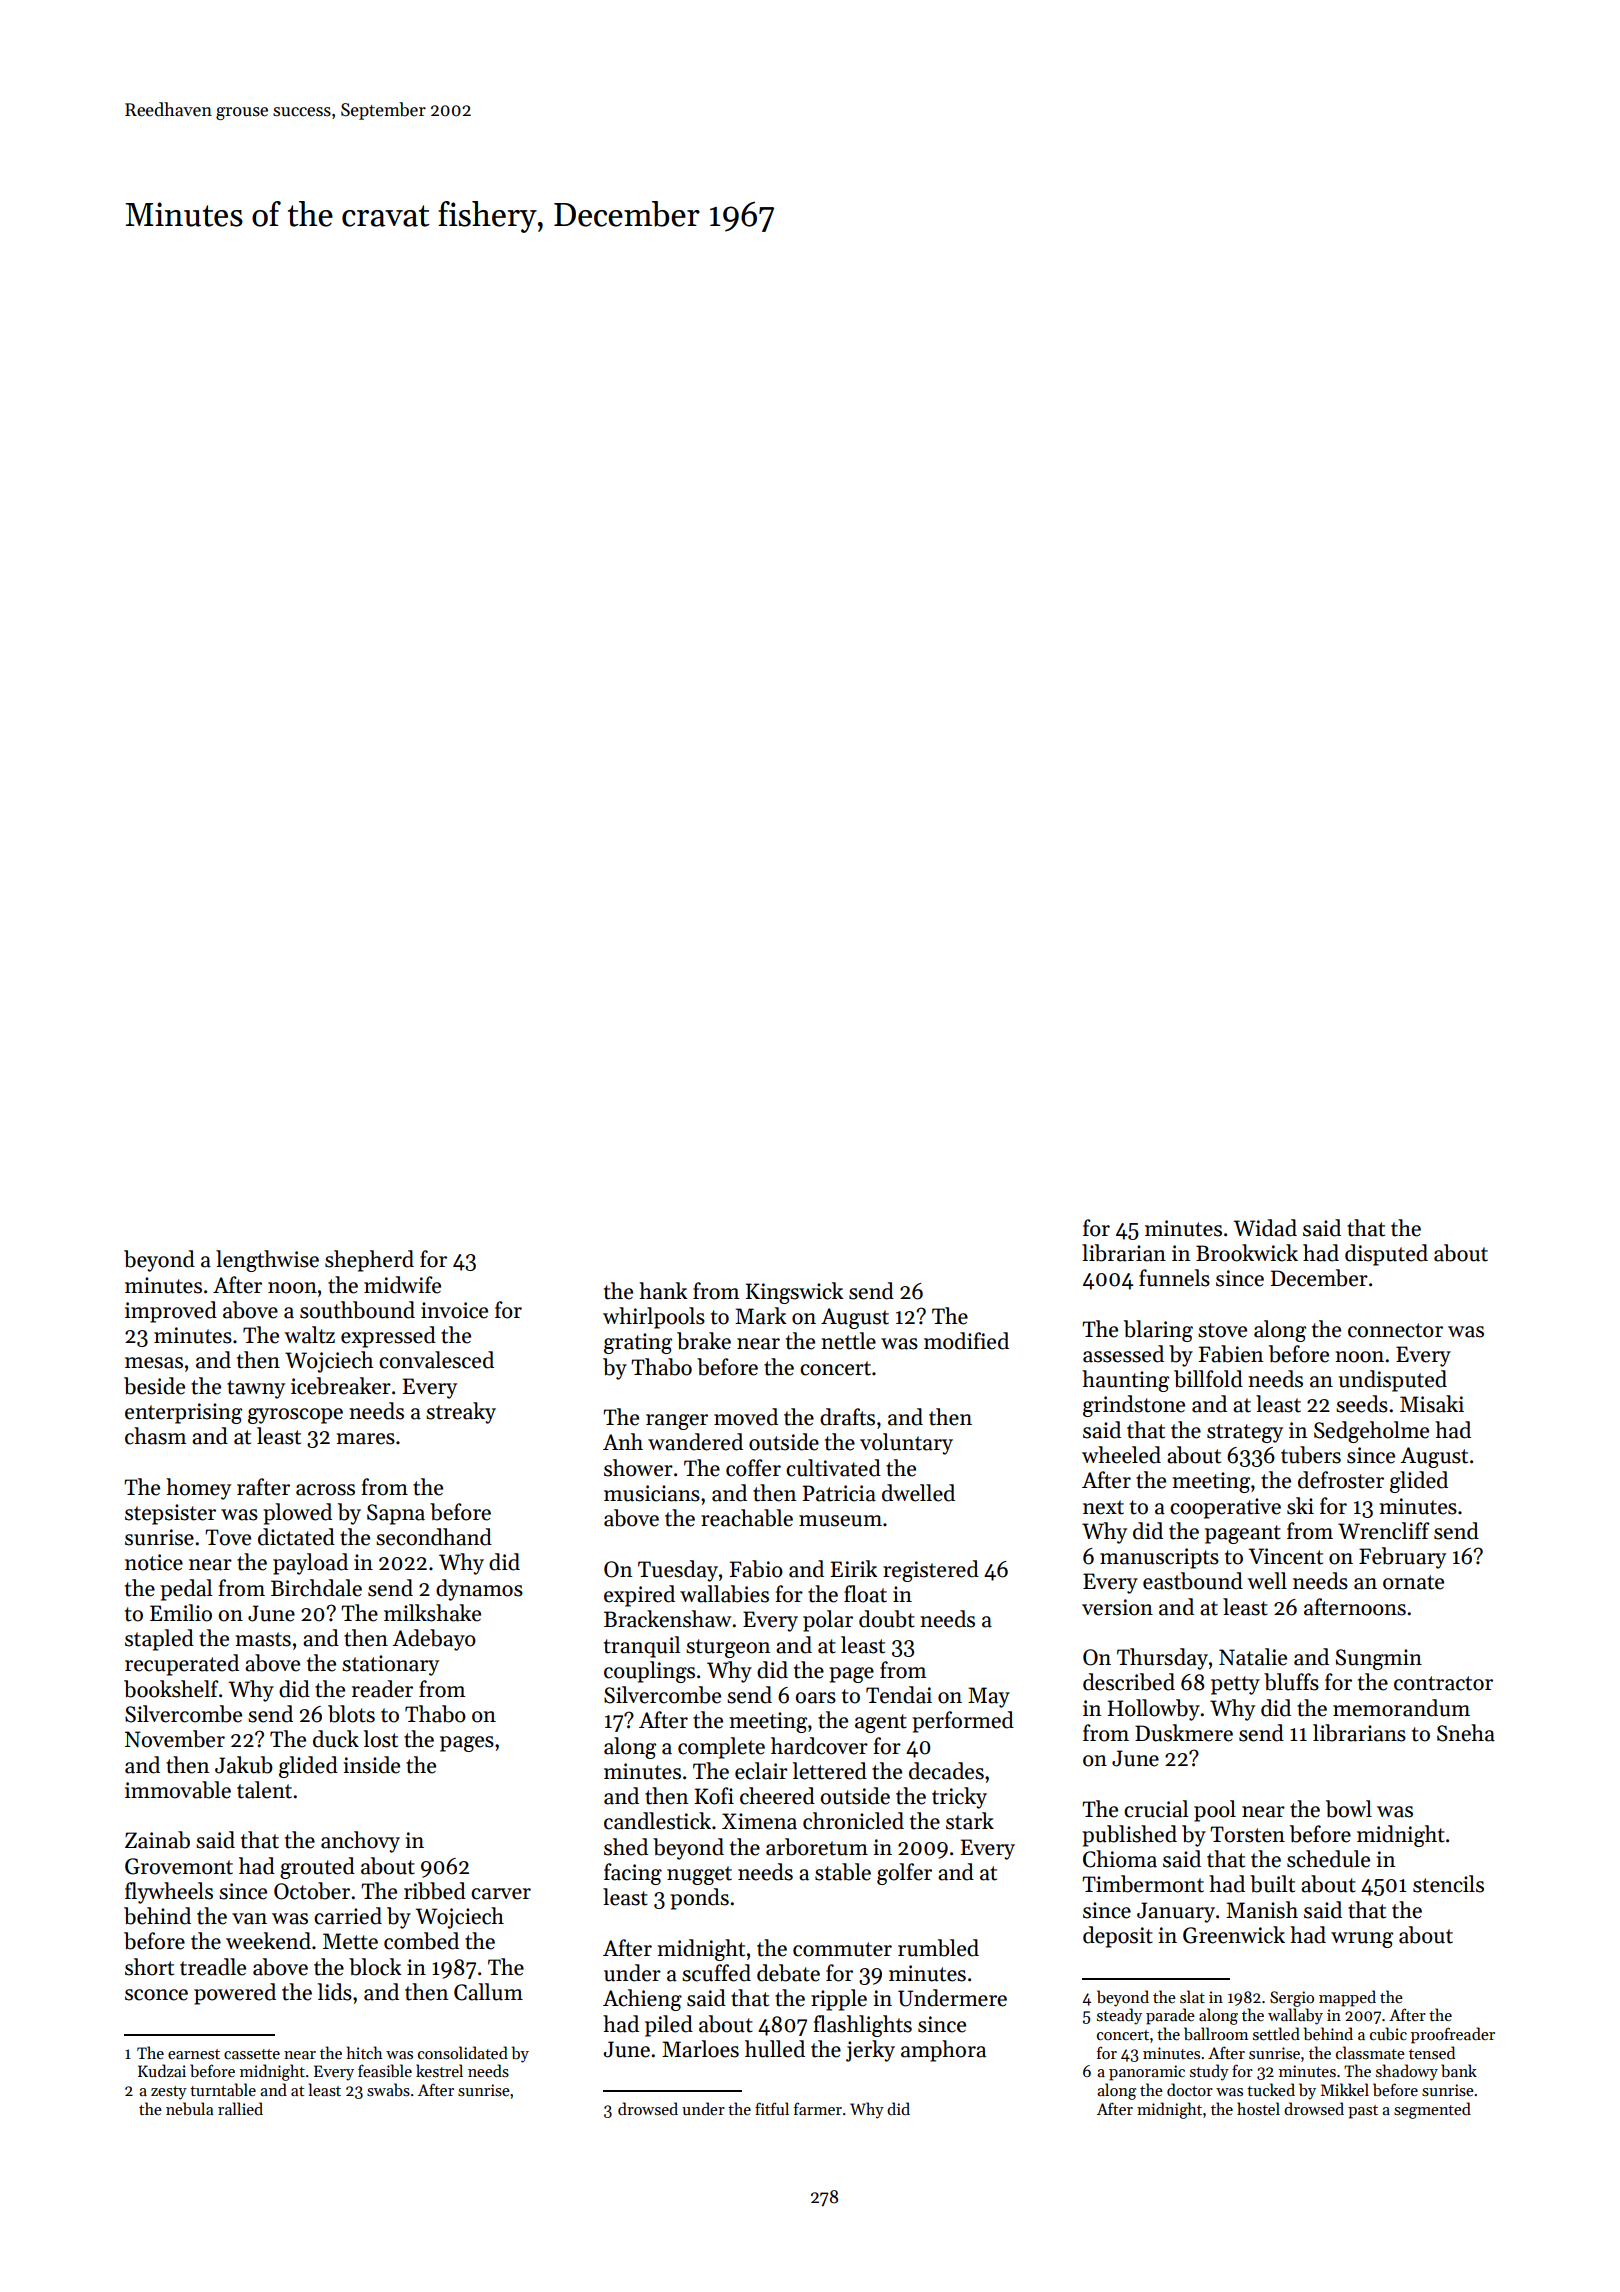 The image size is (1620, 2292). What do you see at coordinates (1328, 1859) in the screenshot?
I see `schedule` at bounding box center [1328, 1859].
